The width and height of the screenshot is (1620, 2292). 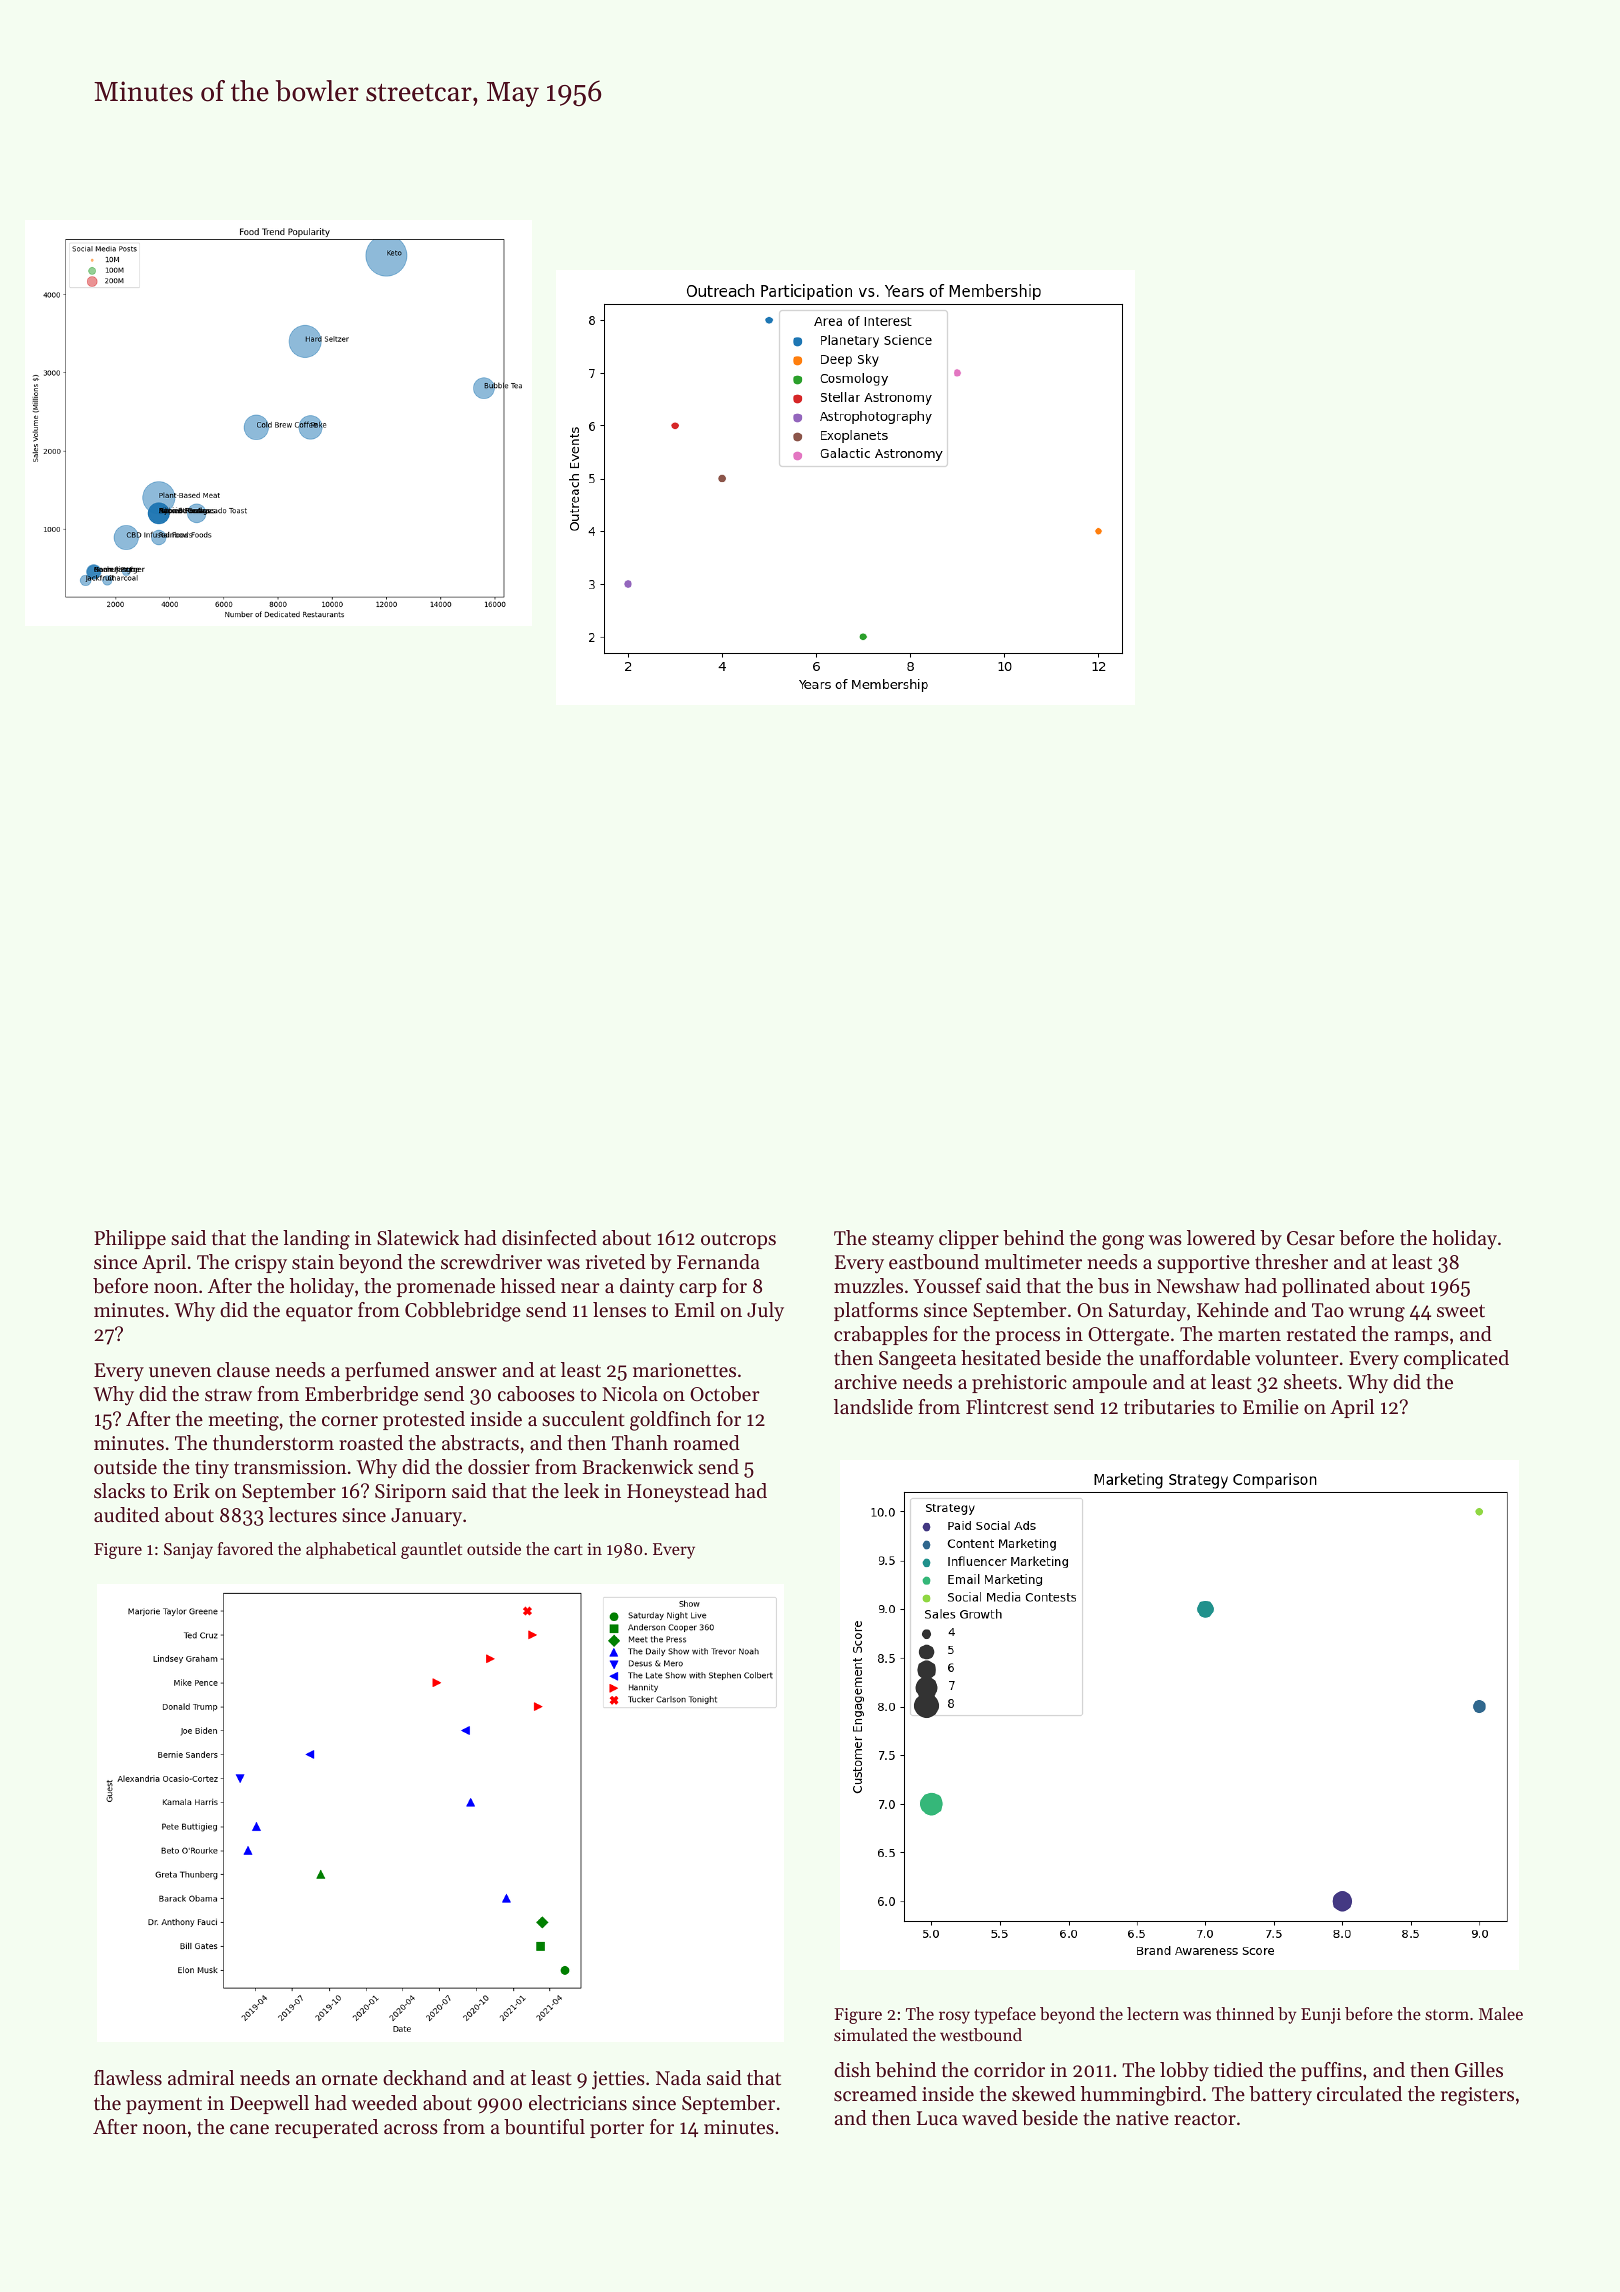 What do you see at coordinates (678, 1493) in the screenshot?
I see `Honeystead` at bounding box center [678, 1493].
